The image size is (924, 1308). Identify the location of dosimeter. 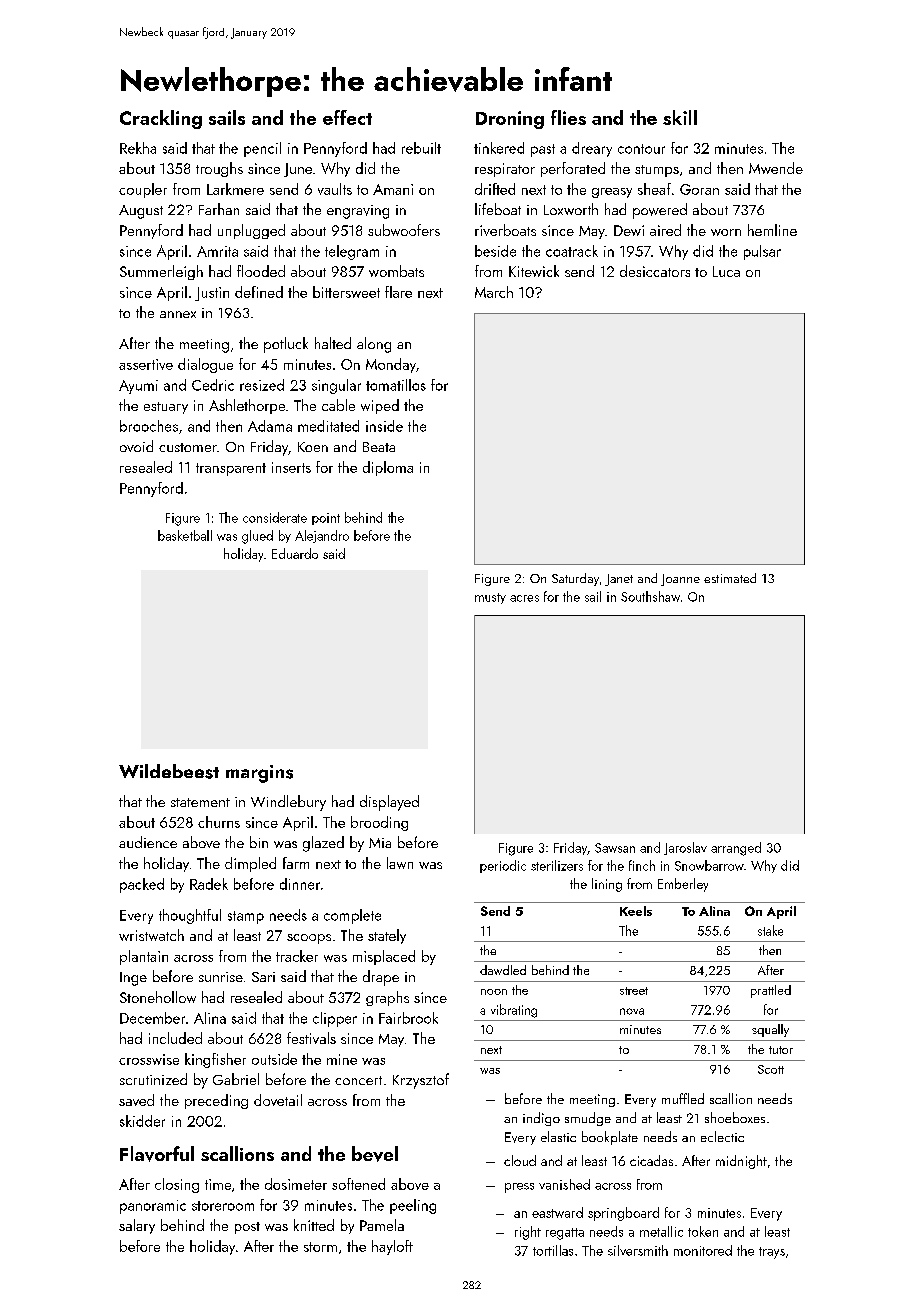
(296, 1184).
